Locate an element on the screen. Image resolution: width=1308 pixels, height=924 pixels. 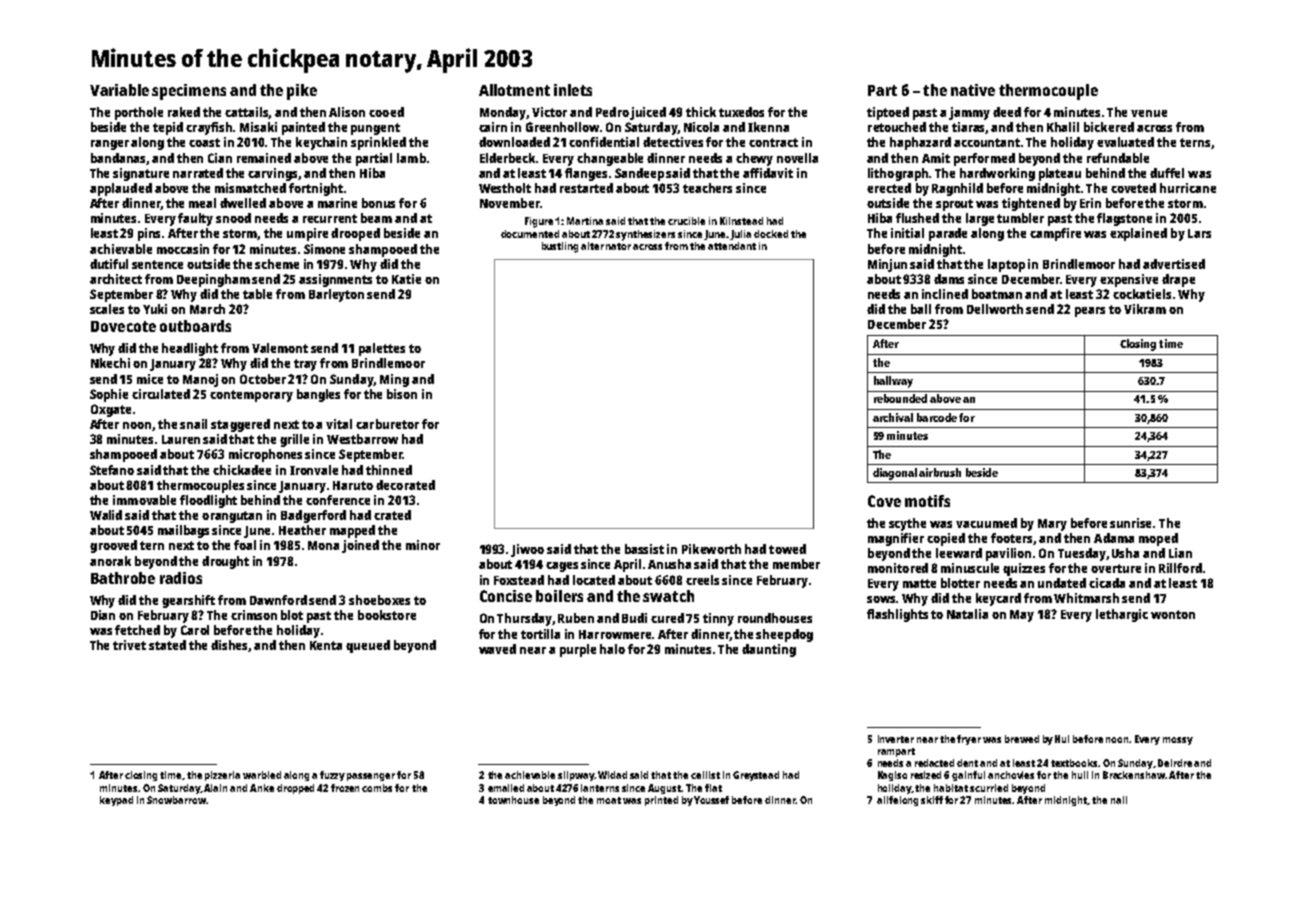
tiaras is located at coordinates (969, 128).
